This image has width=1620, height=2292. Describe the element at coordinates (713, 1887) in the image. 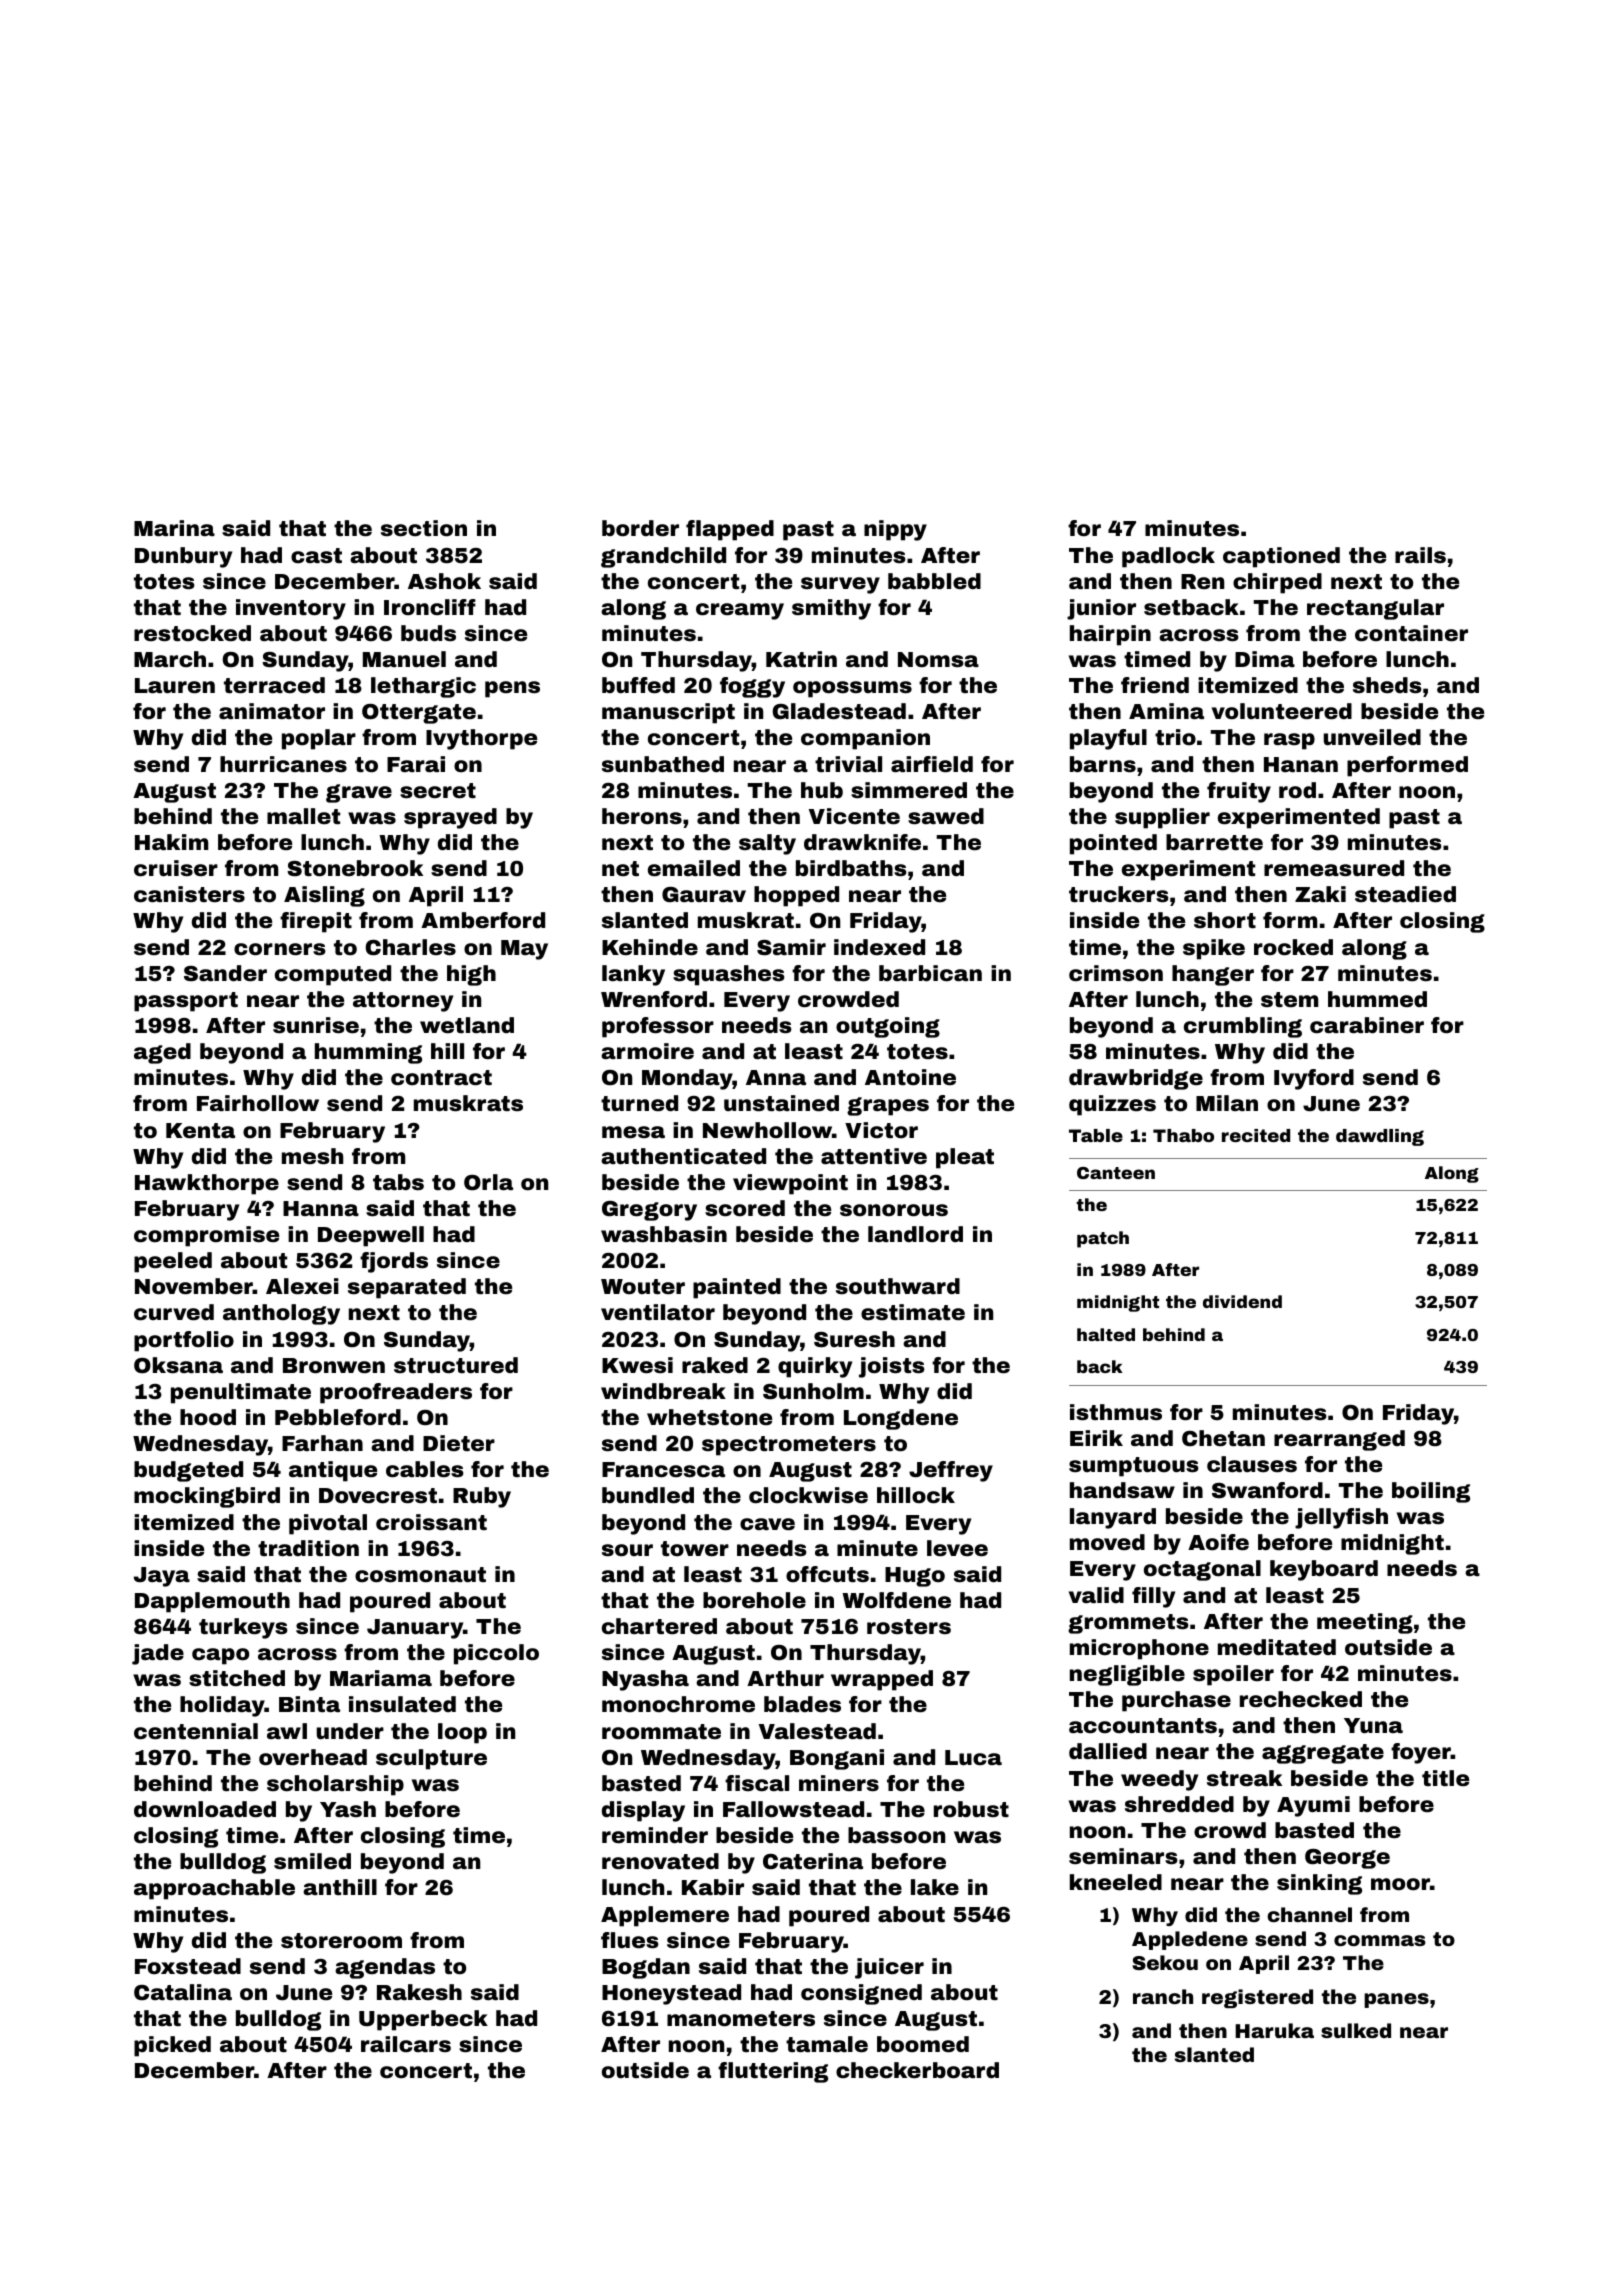

I see `Kabir` at that location.
